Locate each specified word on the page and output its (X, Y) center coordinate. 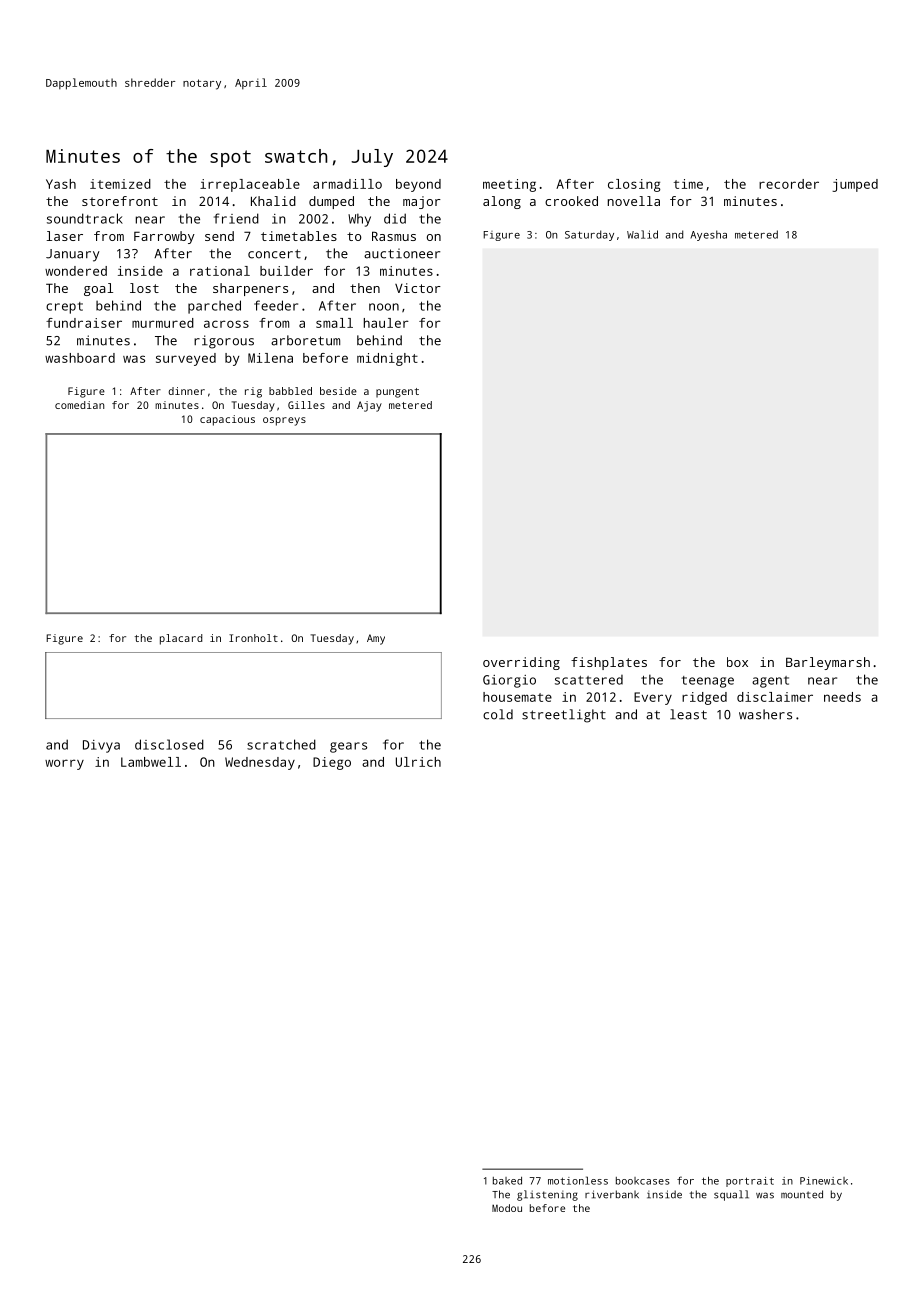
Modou (507, 1208)
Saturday (589, 235)
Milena (270, 358)
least (688, 714)
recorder (789, 184)
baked (507, 1181)
